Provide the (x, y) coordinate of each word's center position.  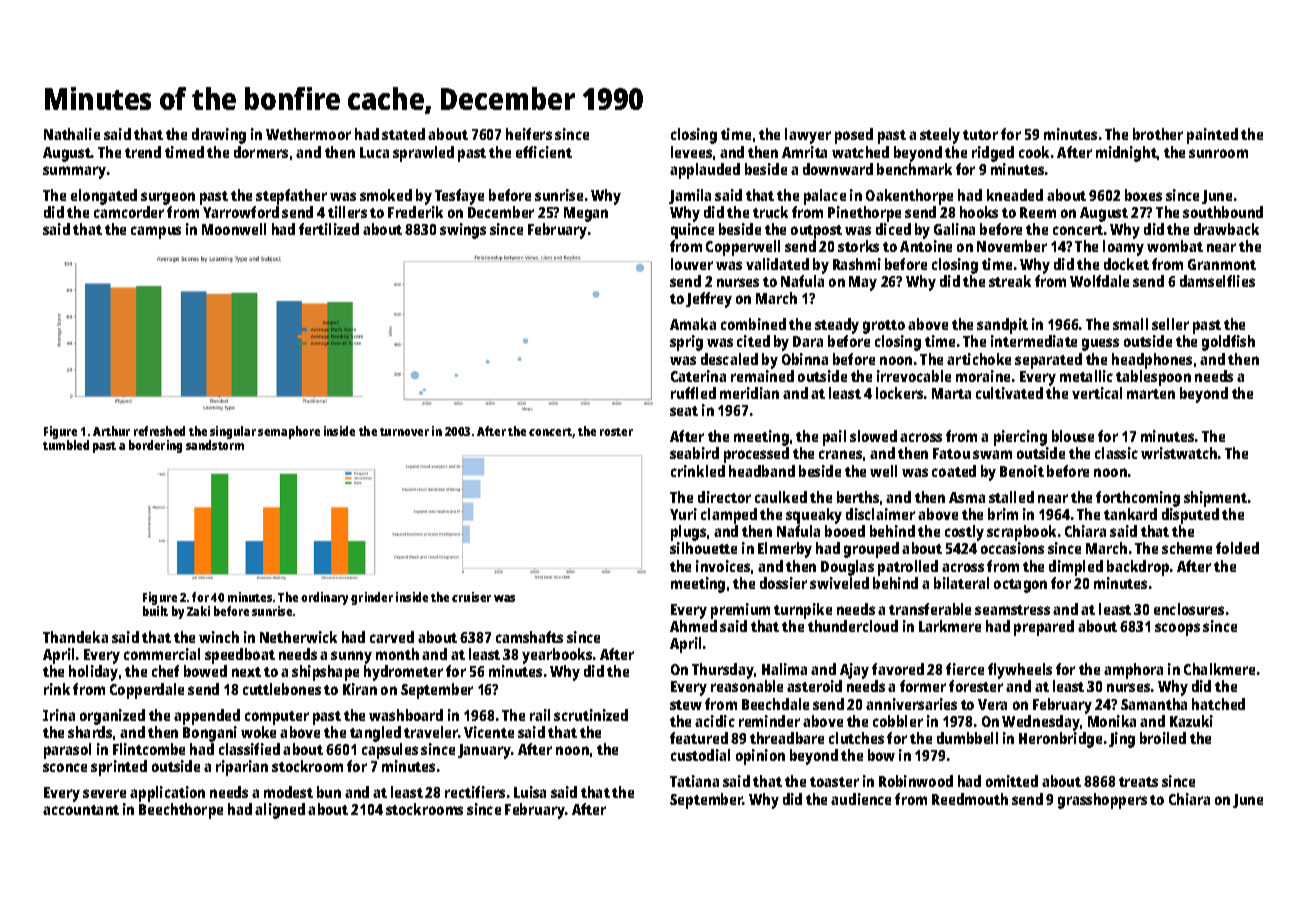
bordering (155, 446)
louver (692, 264)
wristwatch (1179, 453)
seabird (694, 453)
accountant (81, 810)
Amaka (693, 324)
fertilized (329, 229)
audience (861, 799)
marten (1151, 394)
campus (156, 232)
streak (1010, 281)
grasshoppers (1102, 801)
